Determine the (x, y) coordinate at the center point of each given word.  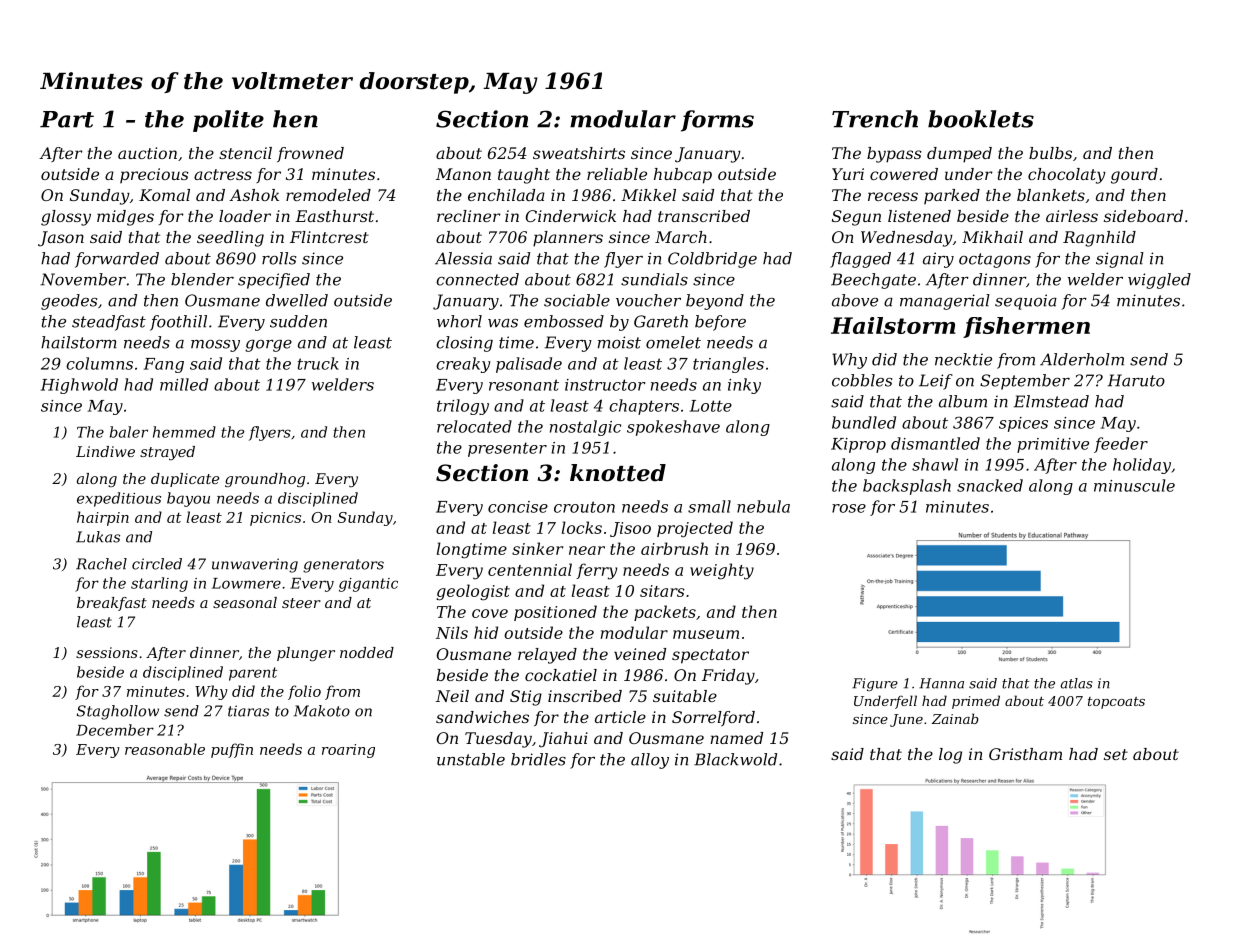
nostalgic (585, 428)
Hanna (941, 683)
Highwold (79, 386)
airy (938, 260)
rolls (279, 258)
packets (665, 613)
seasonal (245, 602)
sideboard (1143, 216)
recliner (469, 216)
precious (154, 175)
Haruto (1136, 380)
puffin (232, 750)
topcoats (1116, 703)
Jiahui (563, 740)
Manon (463, 174)
